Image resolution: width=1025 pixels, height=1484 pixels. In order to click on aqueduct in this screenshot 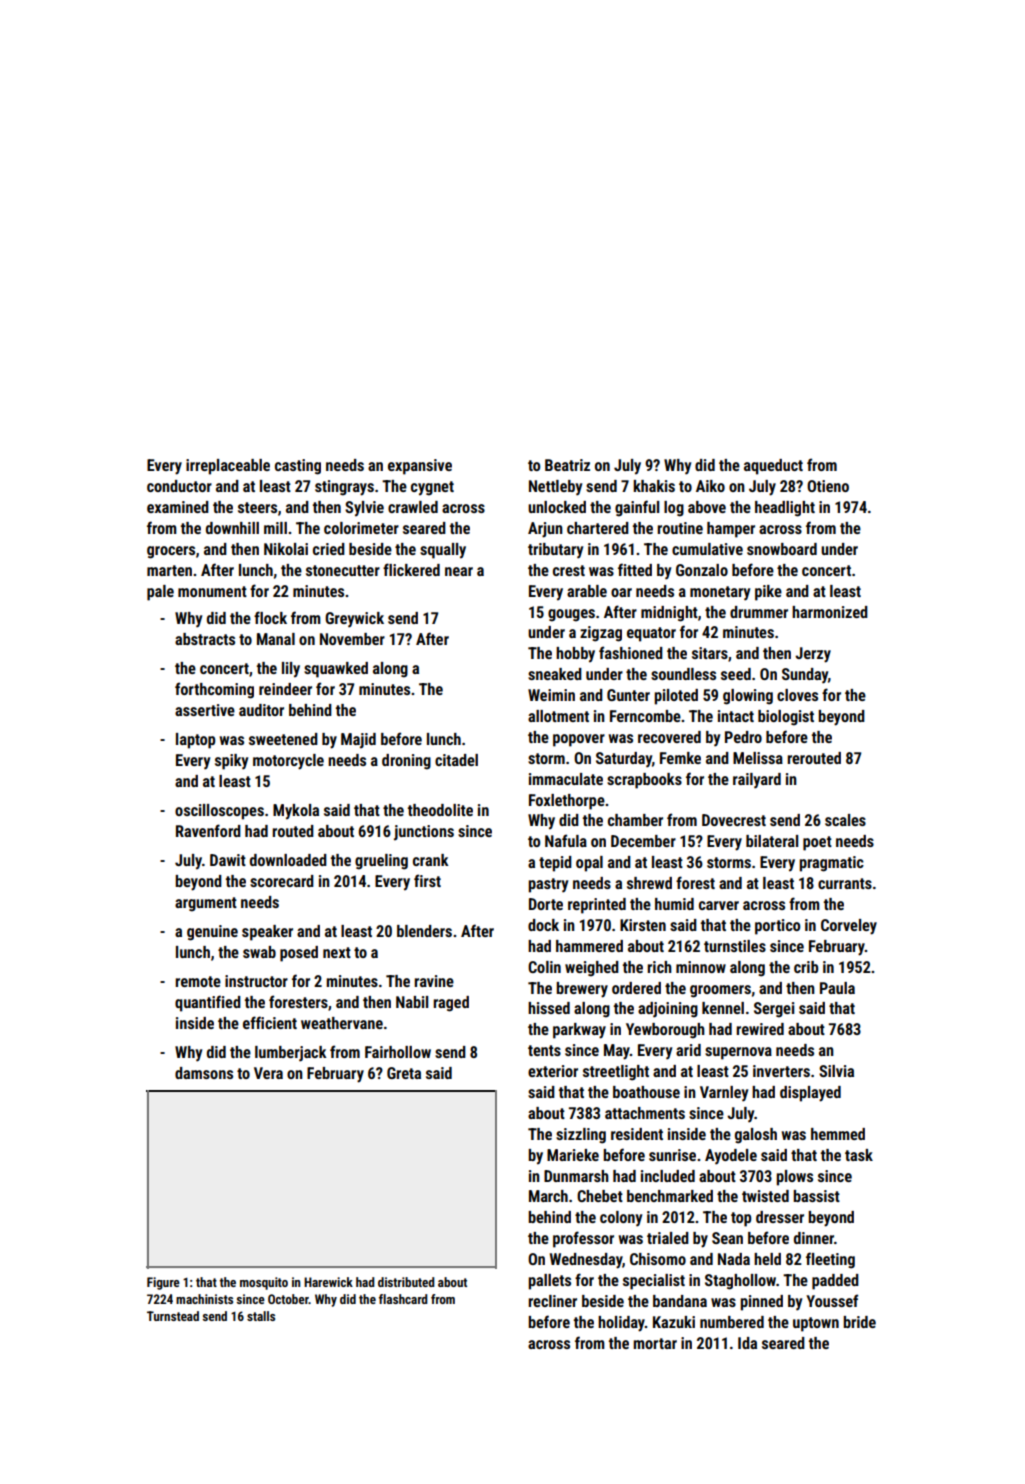, I will do `click(773, 467)`.
